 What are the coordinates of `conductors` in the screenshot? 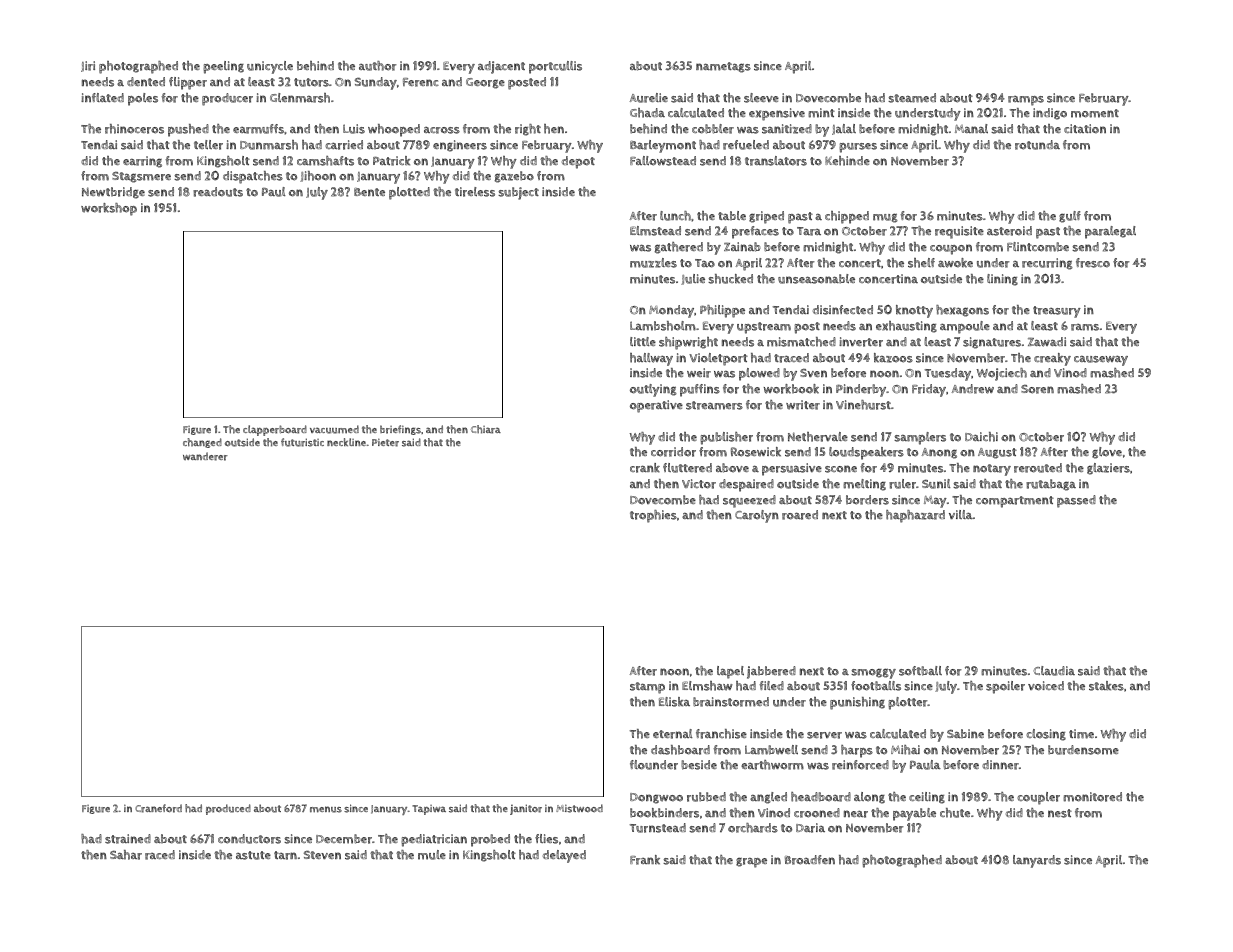 It's located at (249, 839).
